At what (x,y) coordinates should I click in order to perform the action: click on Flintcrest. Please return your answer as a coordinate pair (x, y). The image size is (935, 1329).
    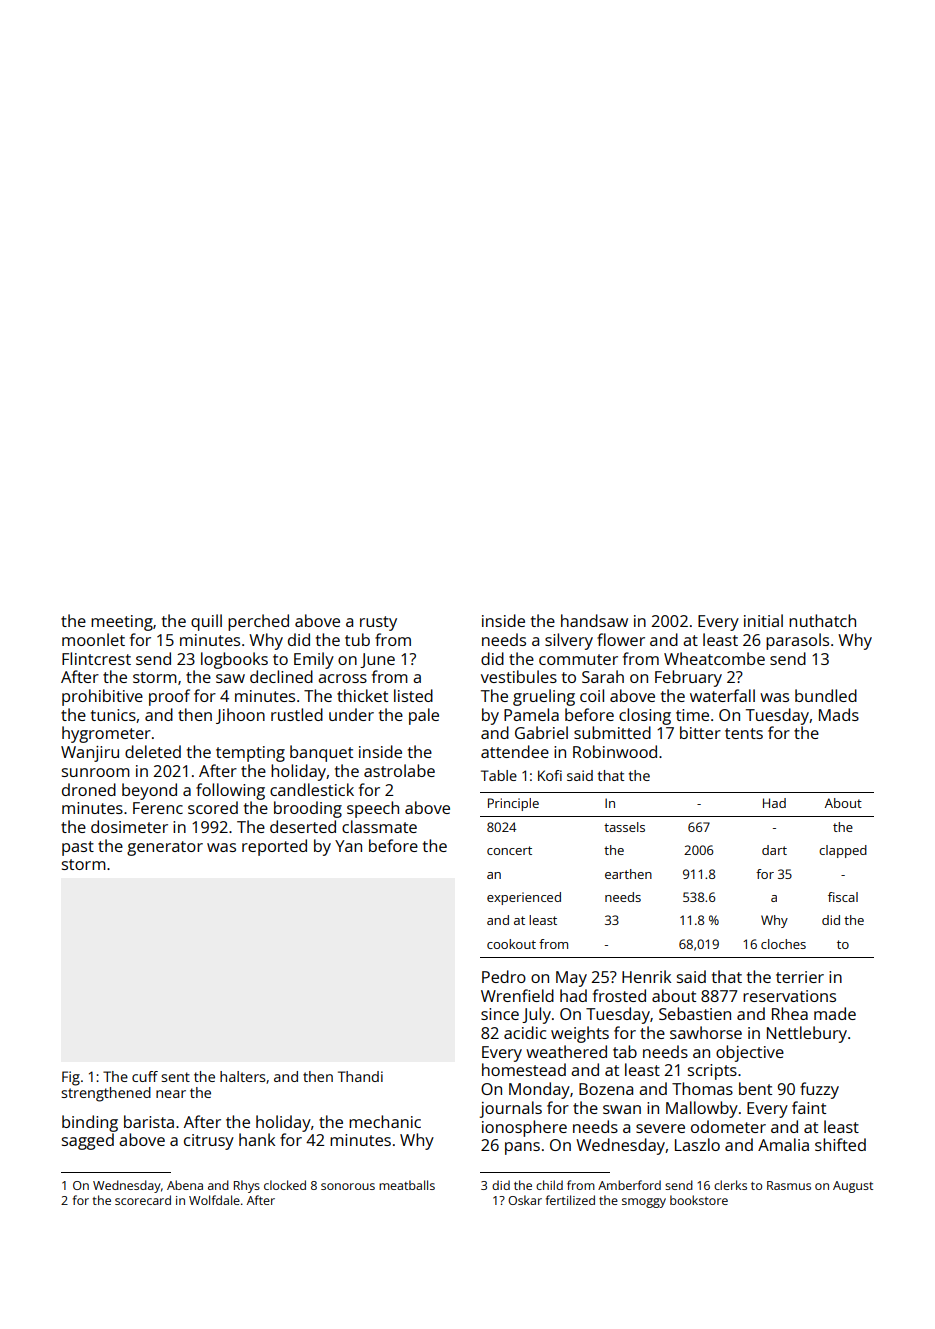
    Looking at the image, I should click on (96, 658).
